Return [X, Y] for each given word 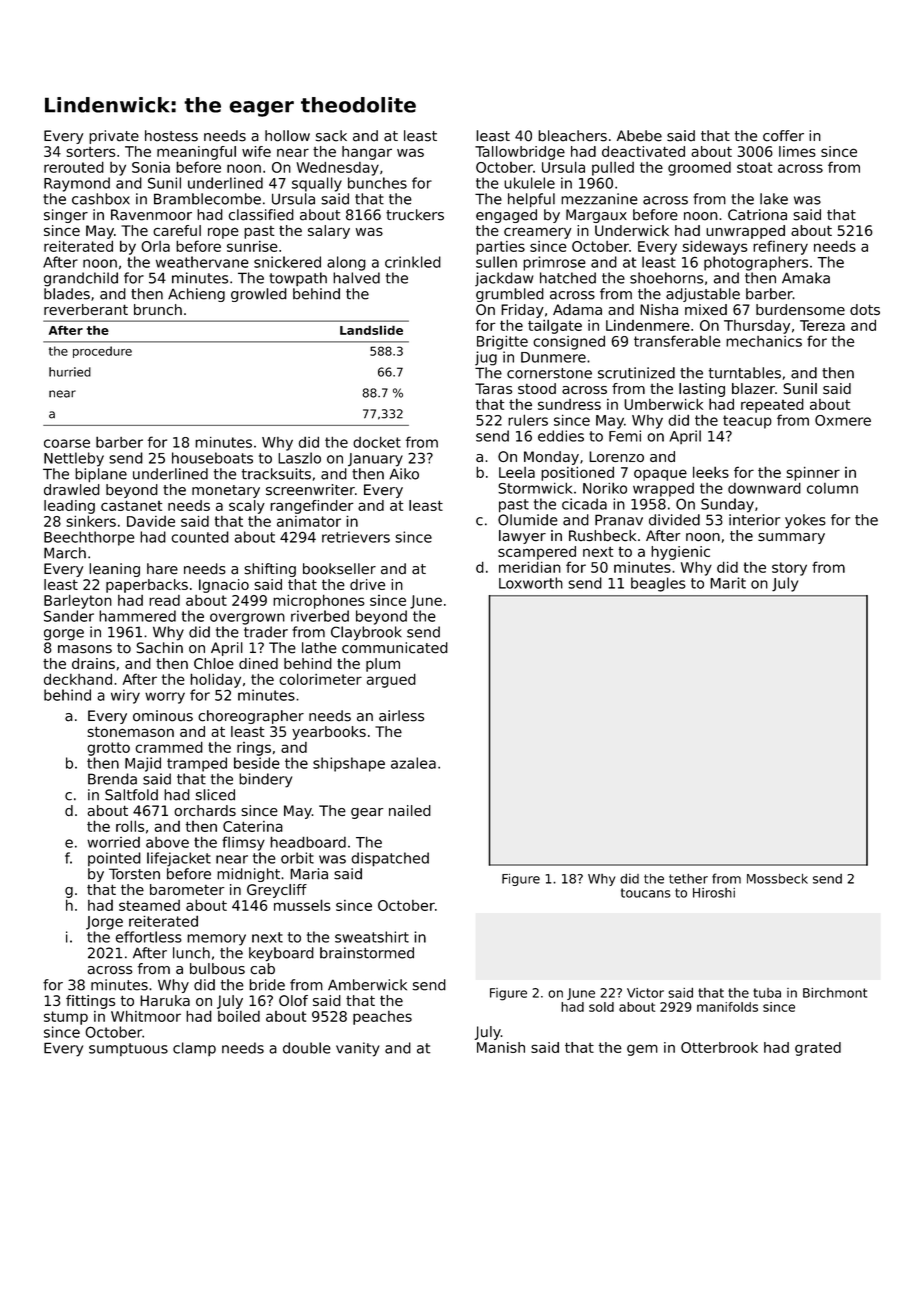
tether [688, 878]
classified [261, 215]
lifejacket [179, 859]
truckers [415, 215]
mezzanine [599, 199]
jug [486, 358]
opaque [660, 475]
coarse [67, 443]
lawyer [522, 537]
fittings [90, 1002]
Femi [625, 436]
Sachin [160, 648]
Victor [645, 993]
